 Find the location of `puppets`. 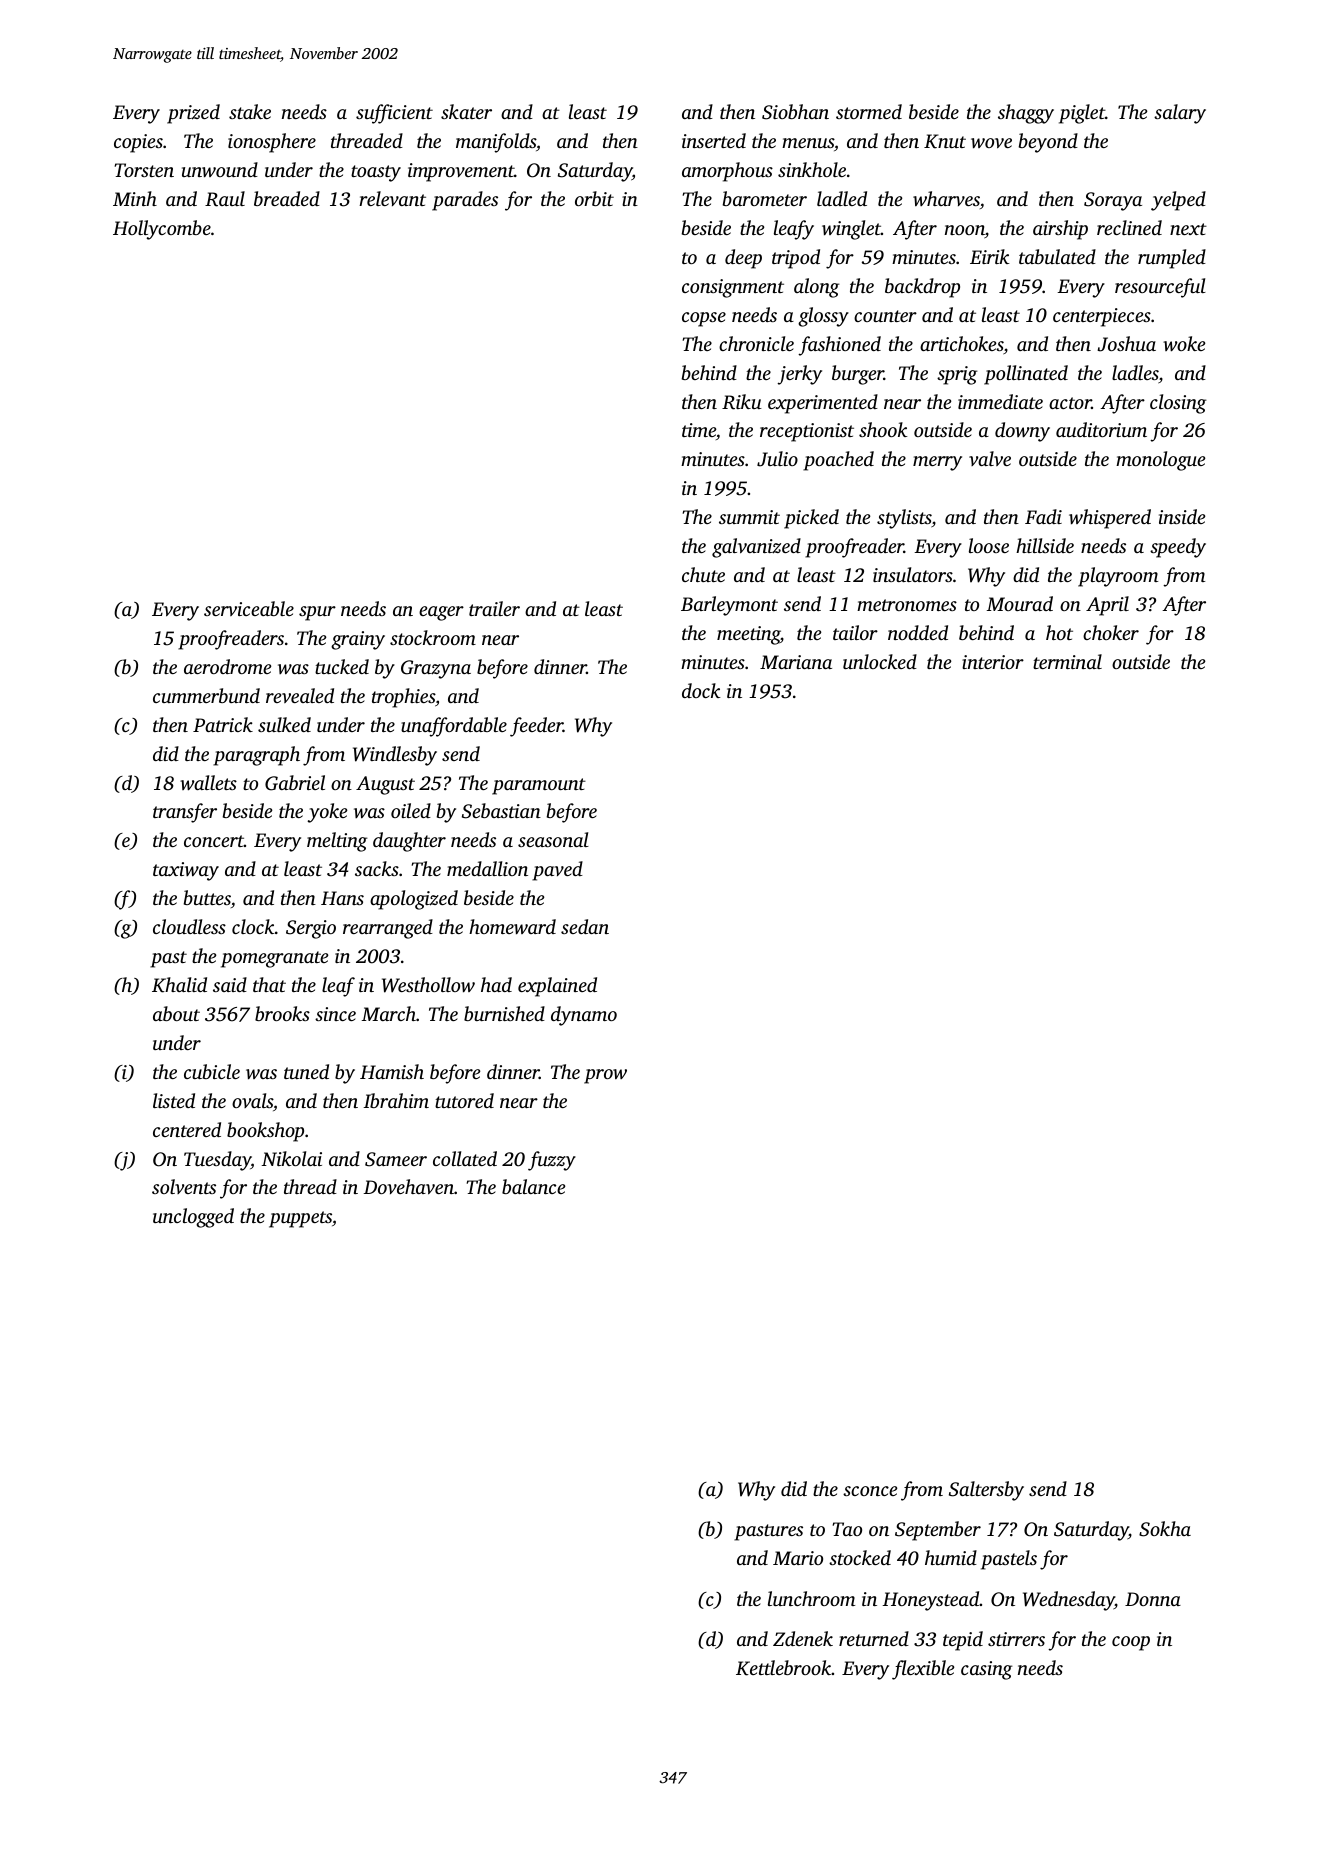

puppets is located at coordinates (300, 1219).
